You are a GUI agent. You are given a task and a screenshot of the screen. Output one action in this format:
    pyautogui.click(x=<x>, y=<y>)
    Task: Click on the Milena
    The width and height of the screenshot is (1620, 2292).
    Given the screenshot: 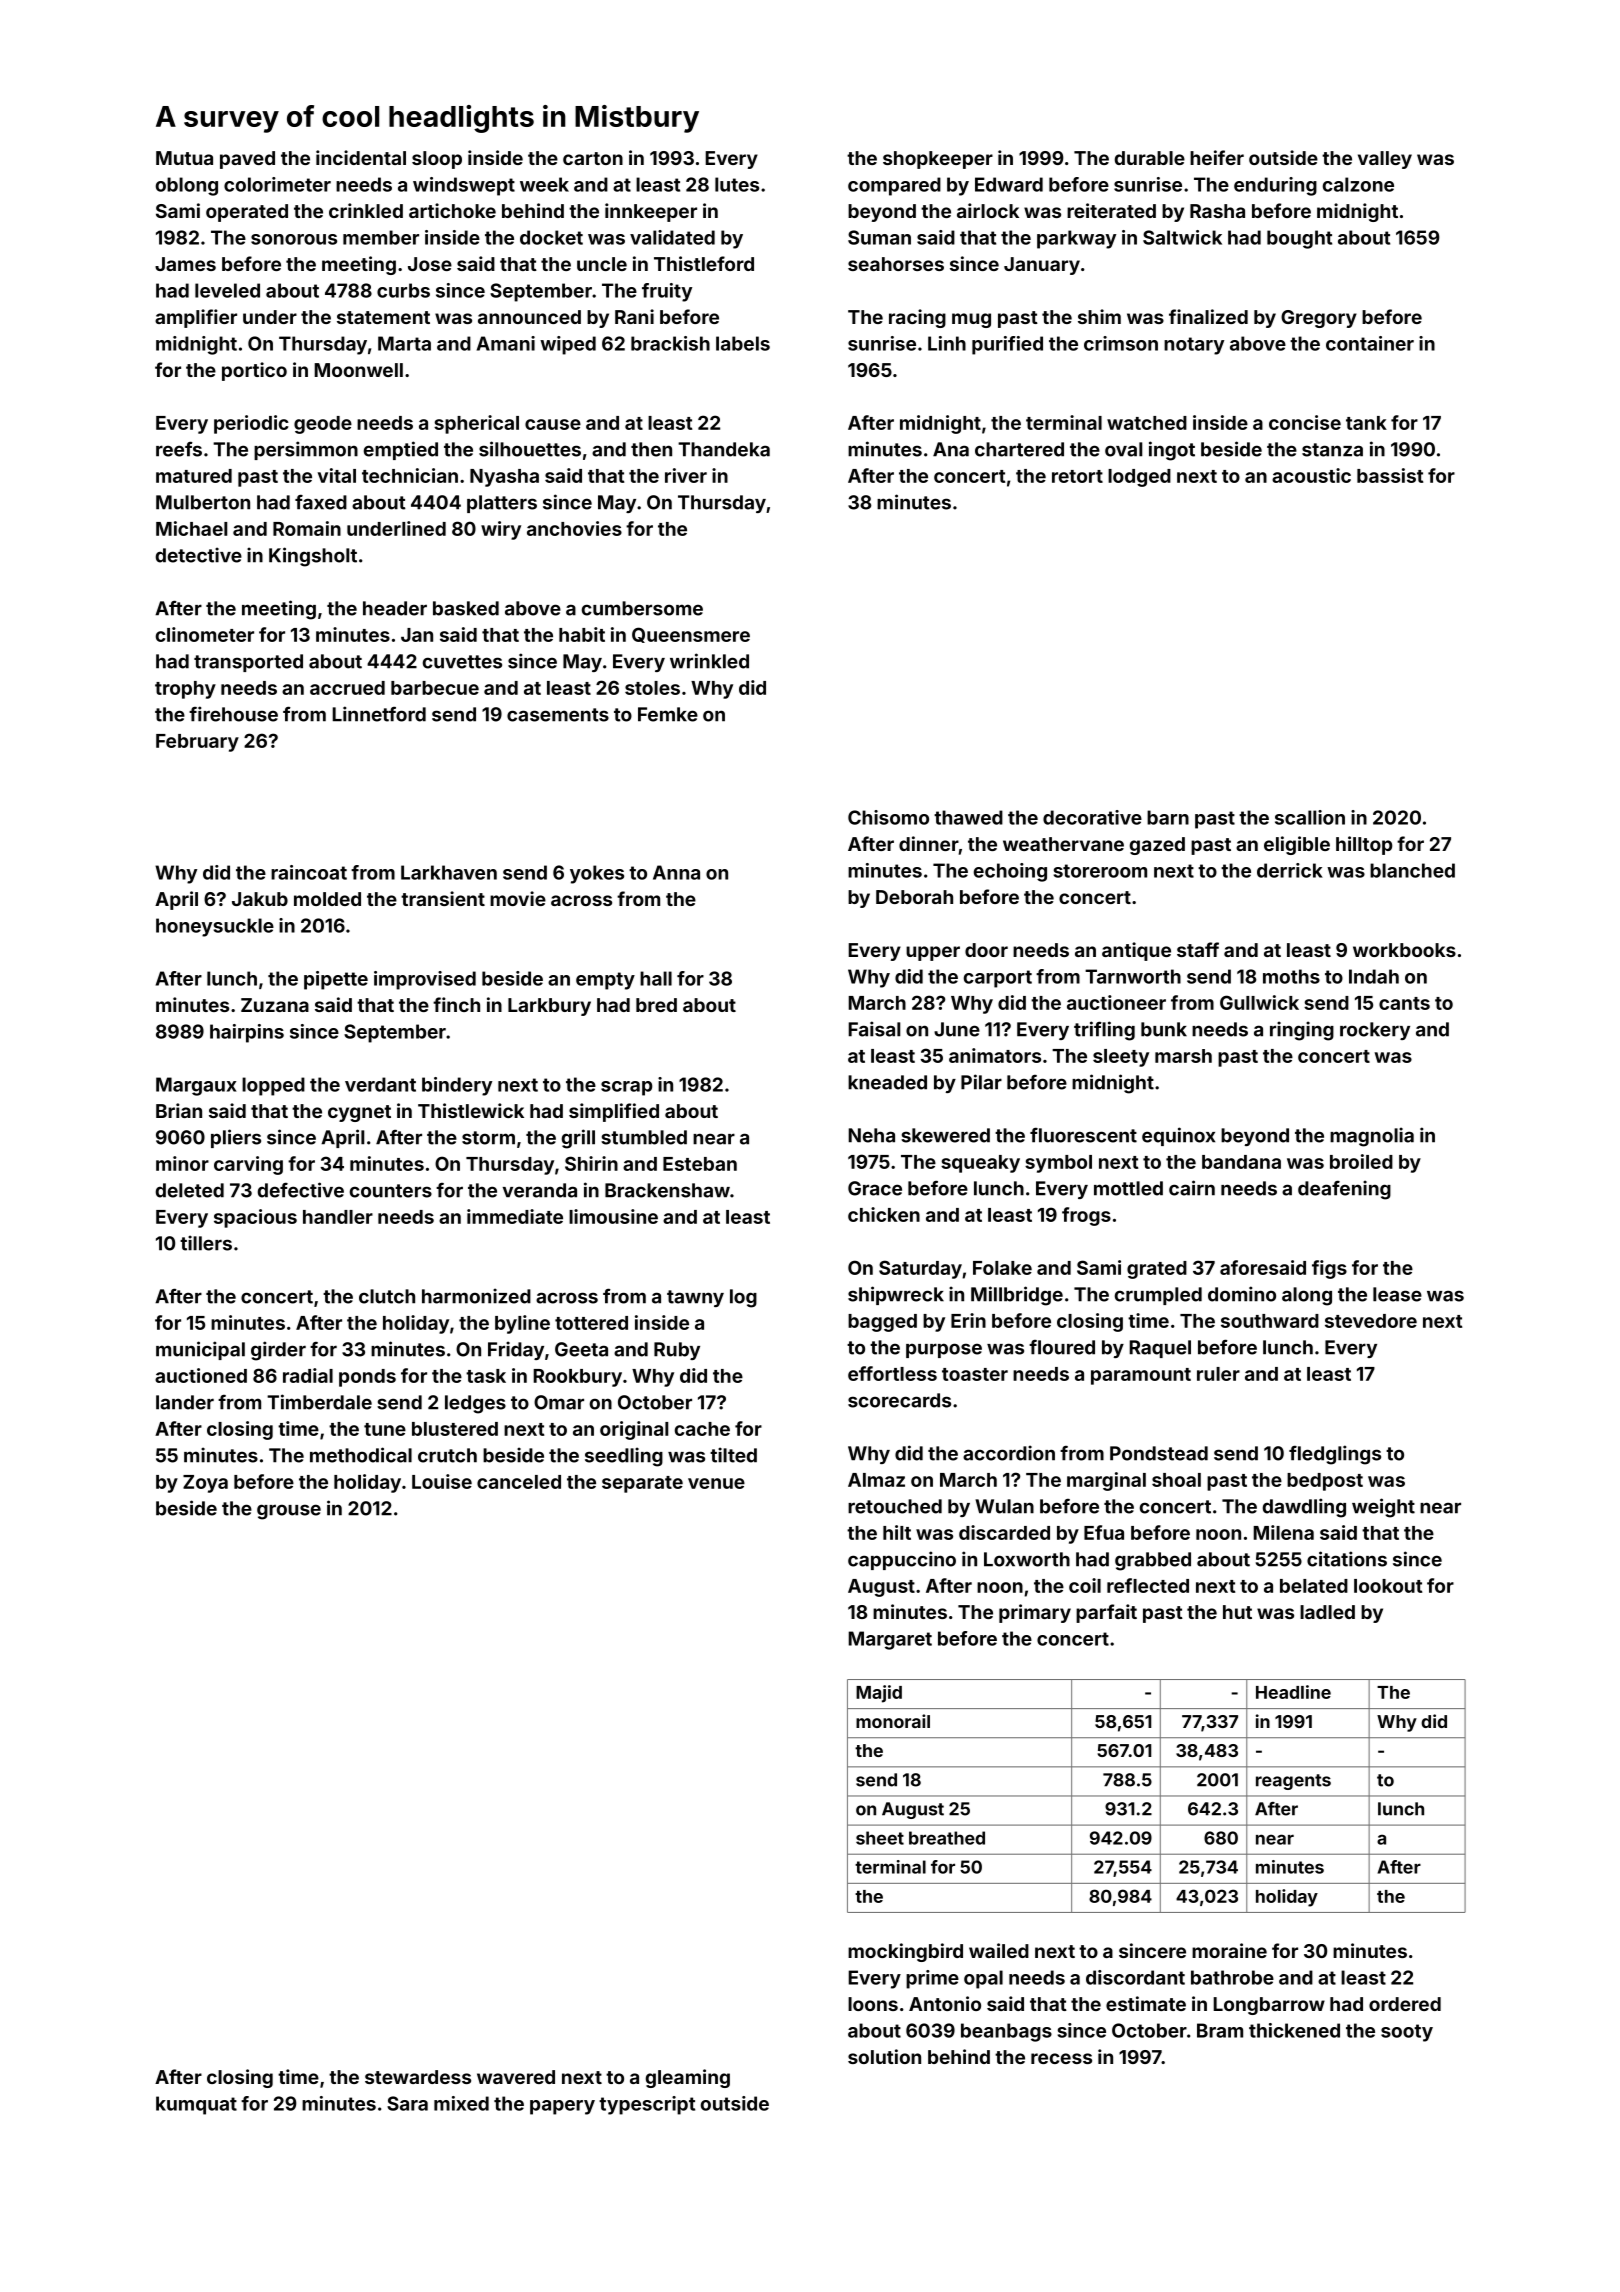 What is the action you would take?
    pyautogui.click(x=1283, y=1532)
